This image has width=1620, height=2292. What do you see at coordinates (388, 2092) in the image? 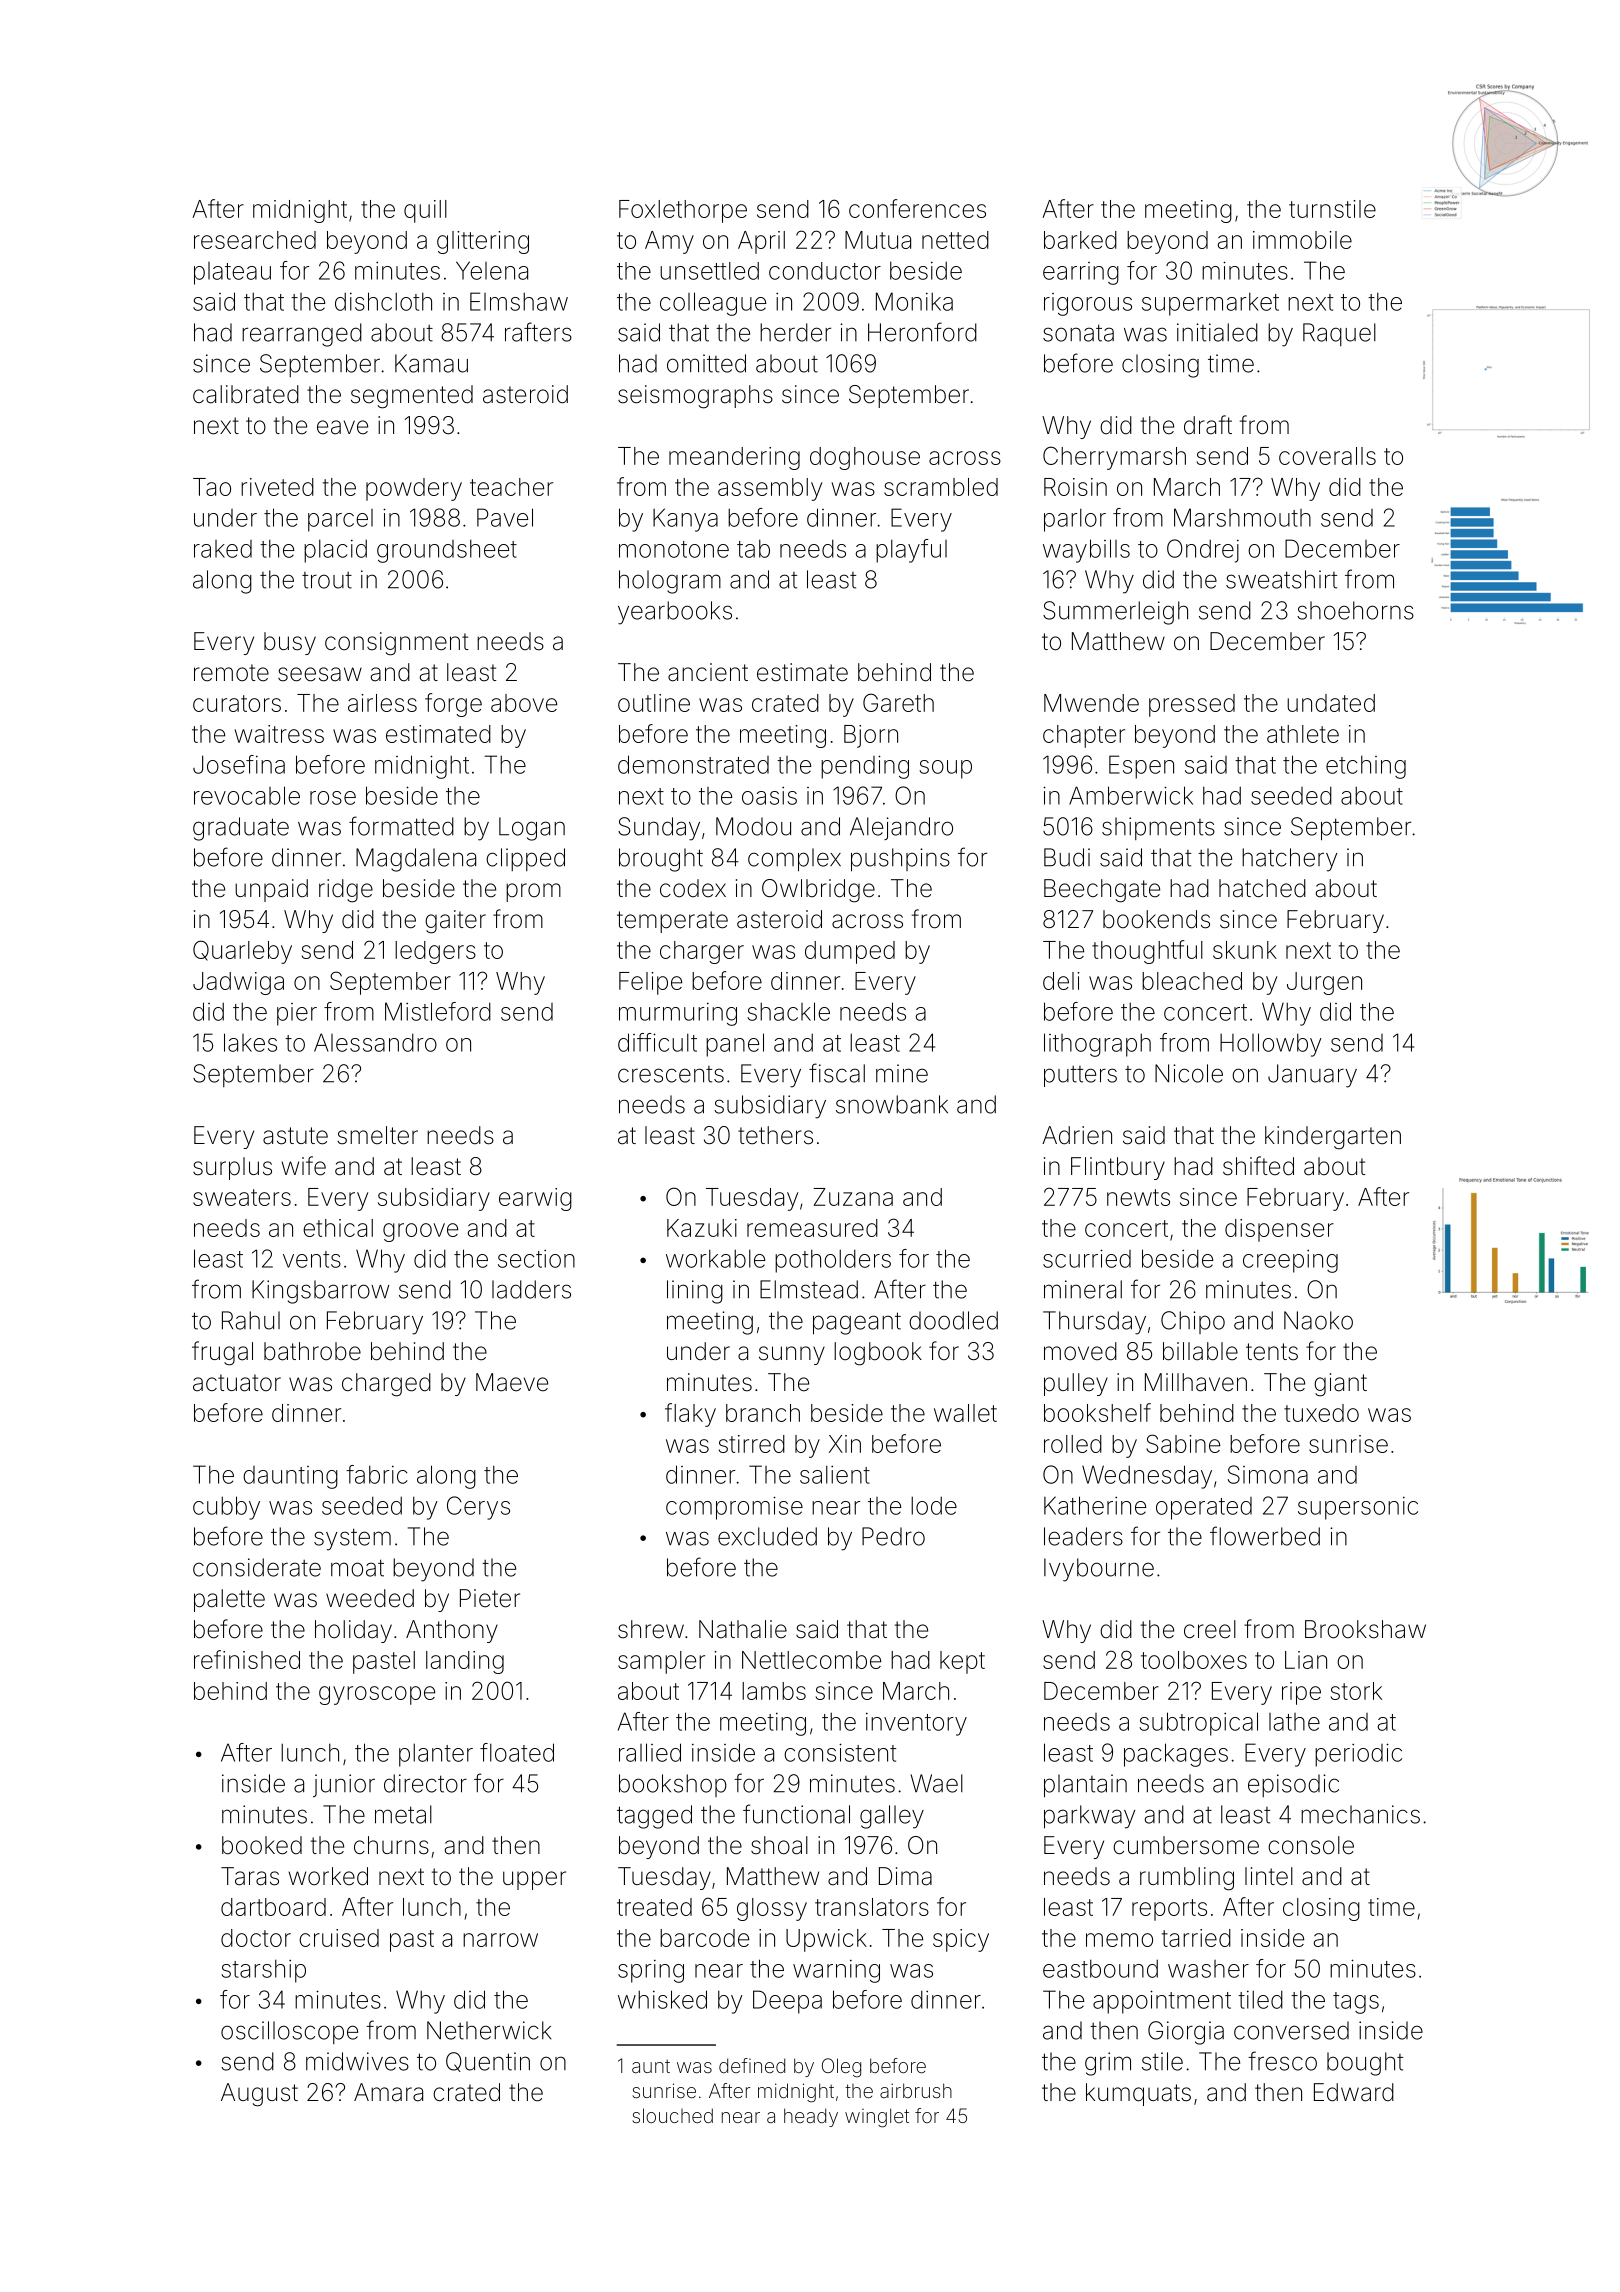
I see `Amara` at bounding box center [388, 2092].
